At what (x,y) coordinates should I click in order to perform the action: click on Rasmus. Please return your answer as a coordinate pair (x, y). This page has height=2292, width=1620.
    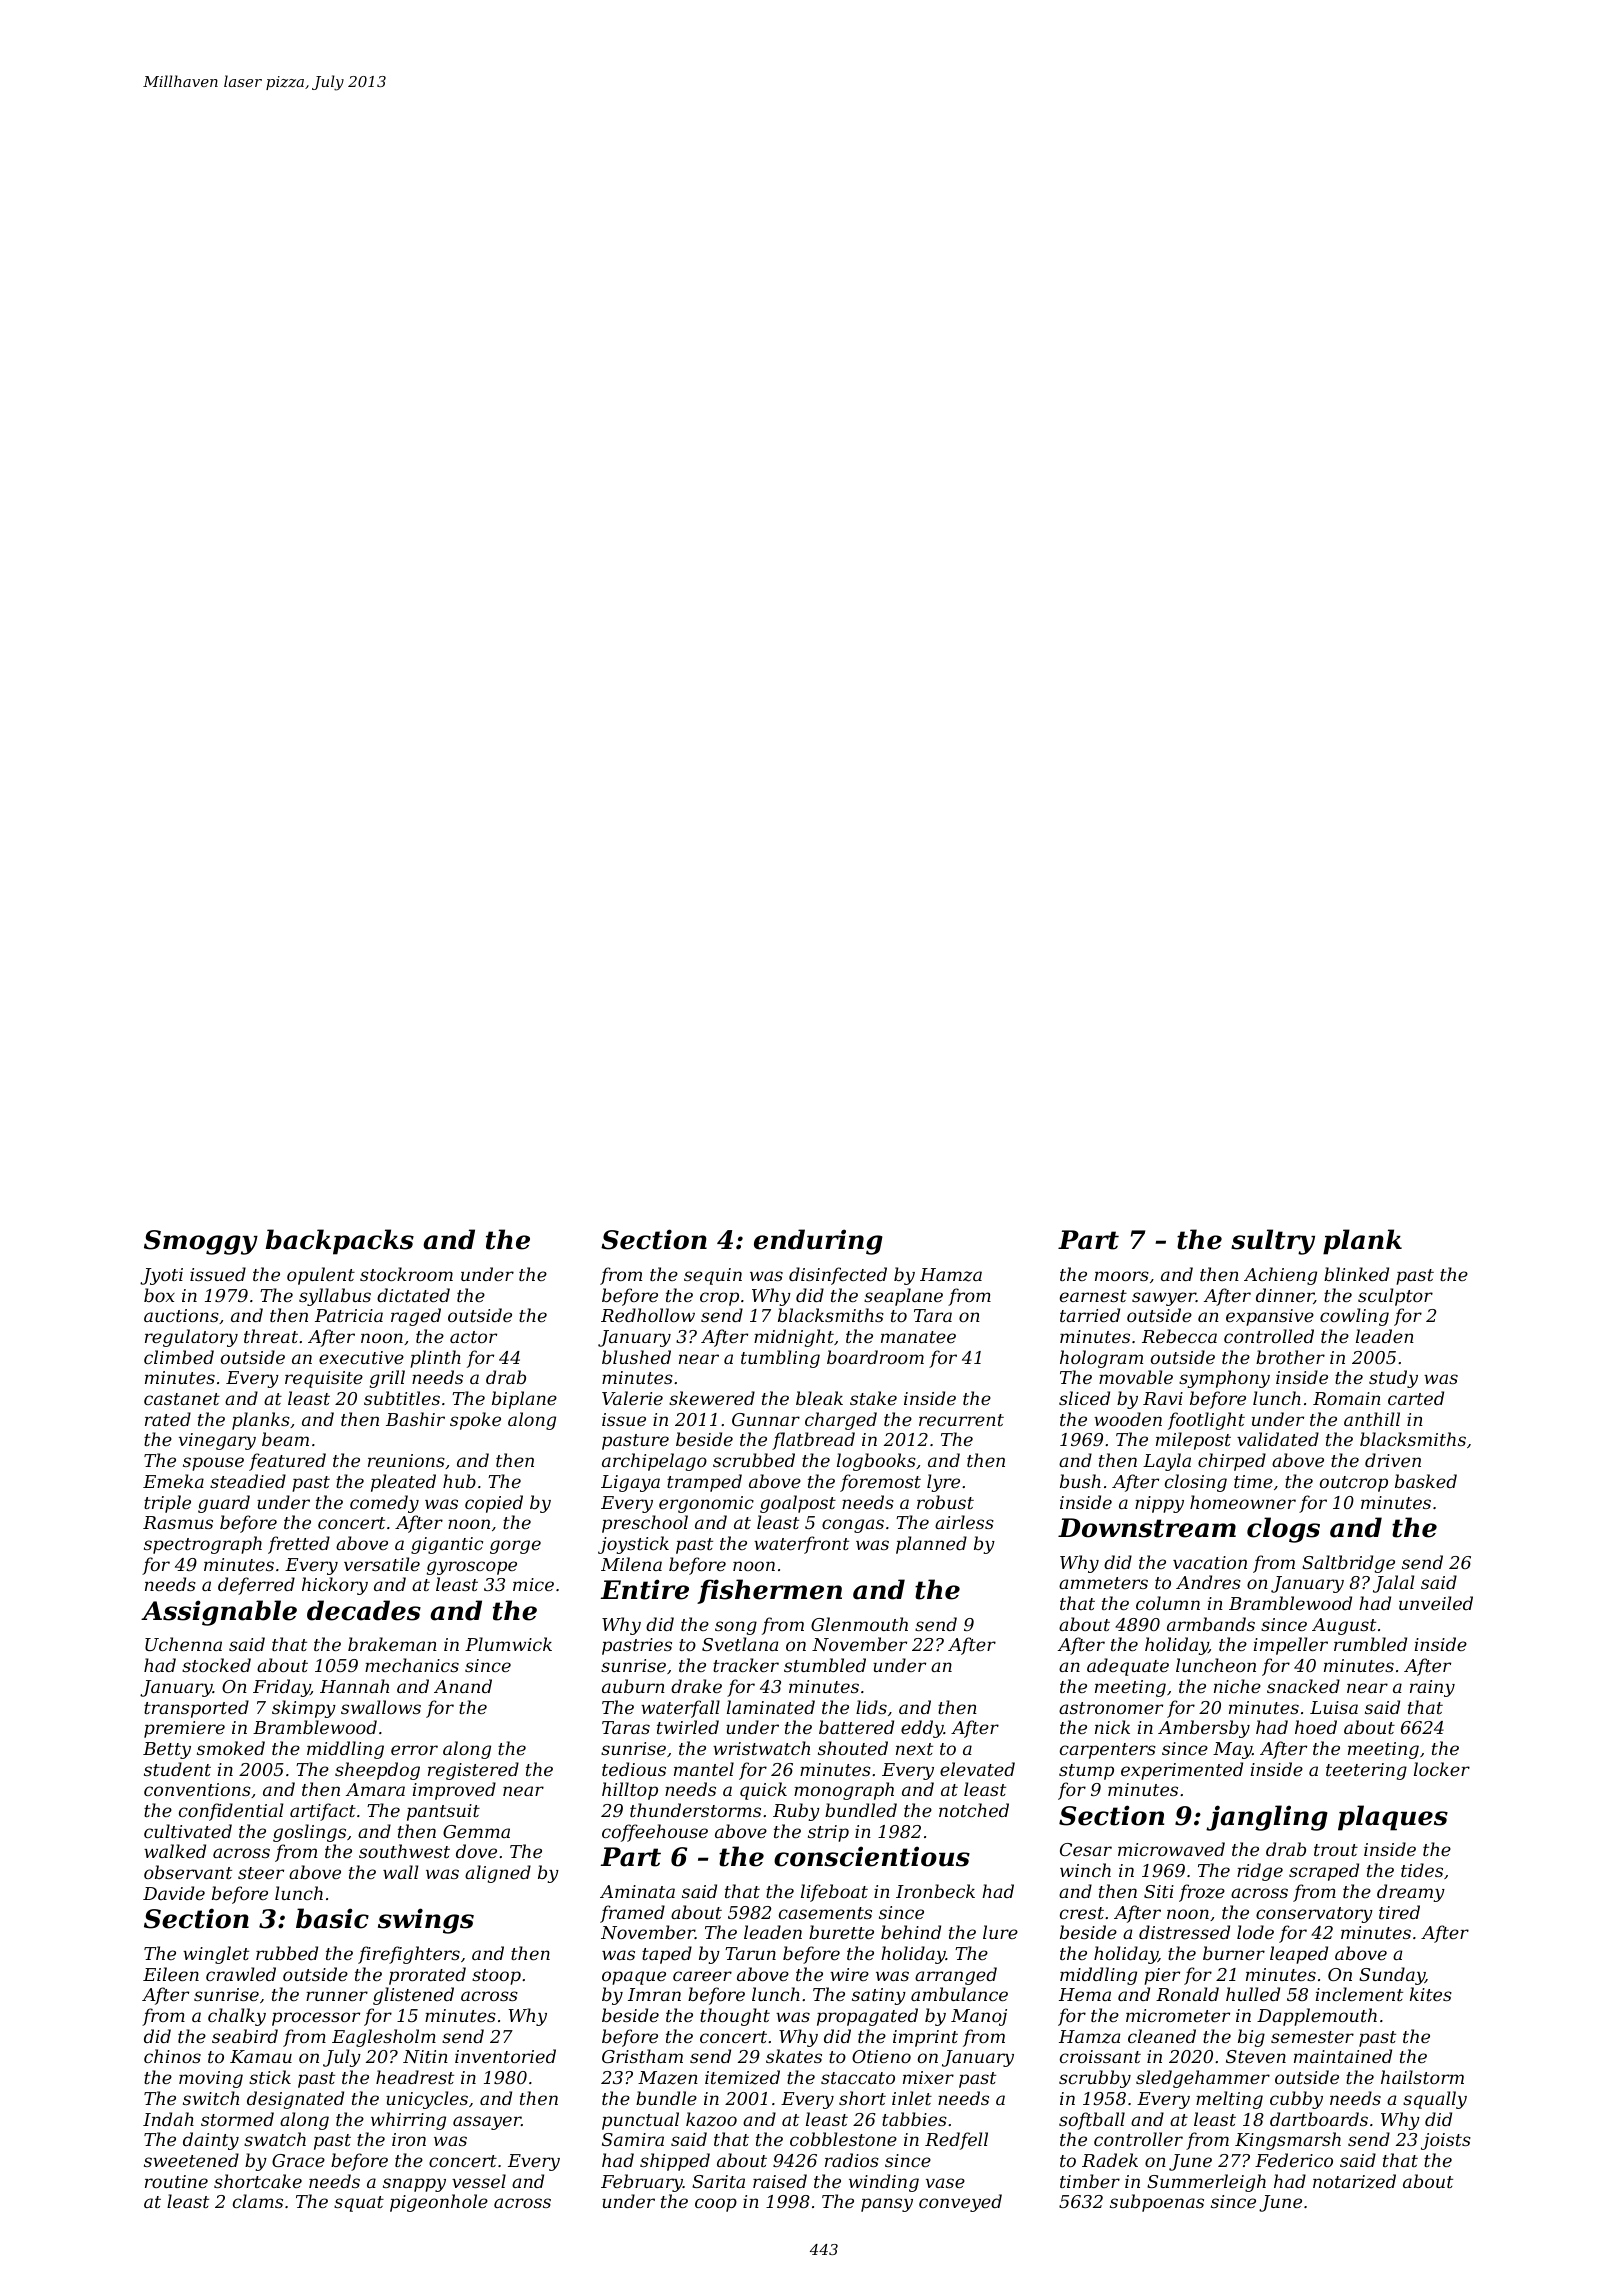
    Looking at the image, I should click on (178, 1522).
